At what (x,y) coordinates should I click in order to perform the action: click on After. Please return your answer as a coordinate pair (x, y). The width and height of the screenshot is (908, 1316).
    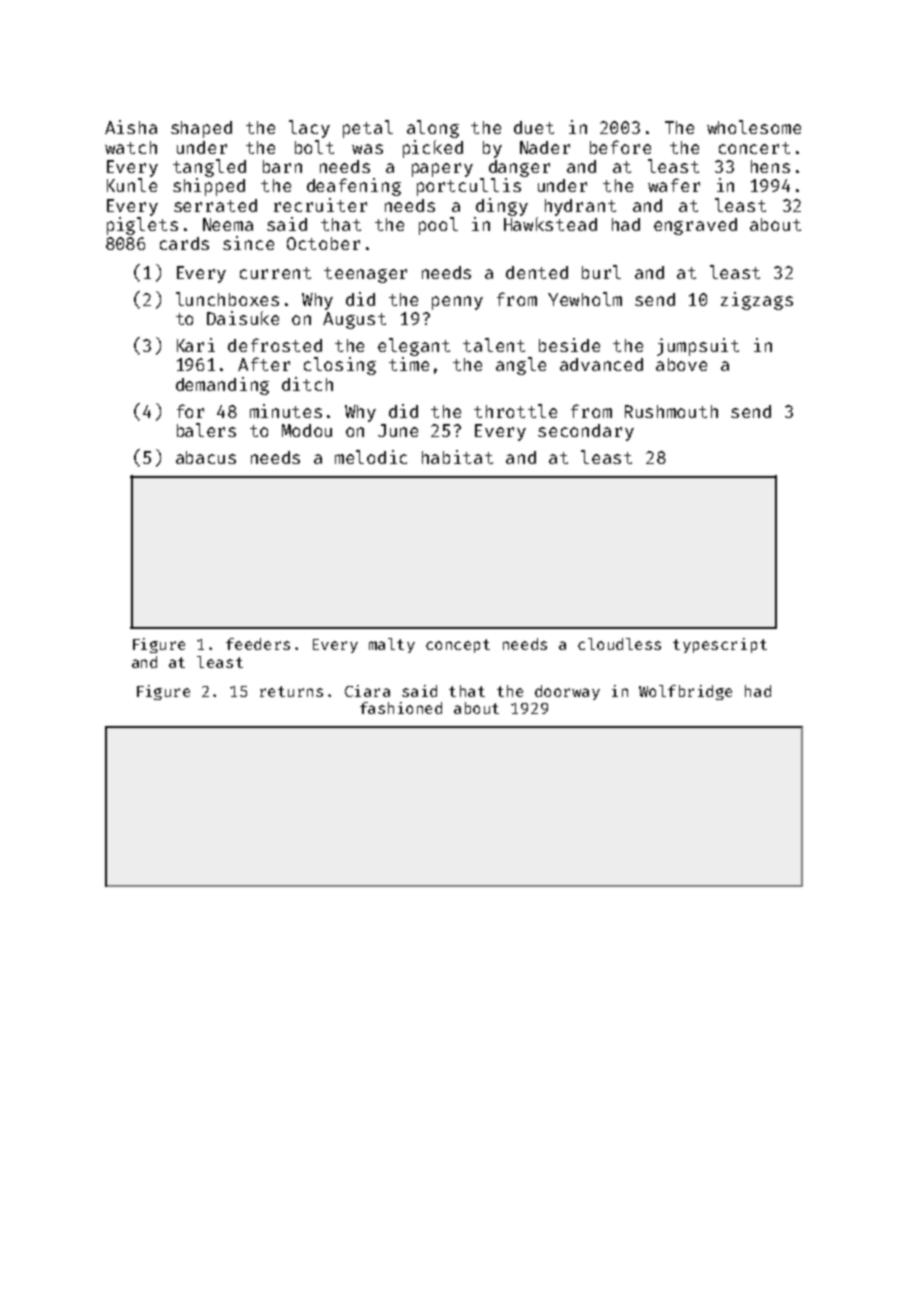
    Looking at the image, I should click on (264, 364).
